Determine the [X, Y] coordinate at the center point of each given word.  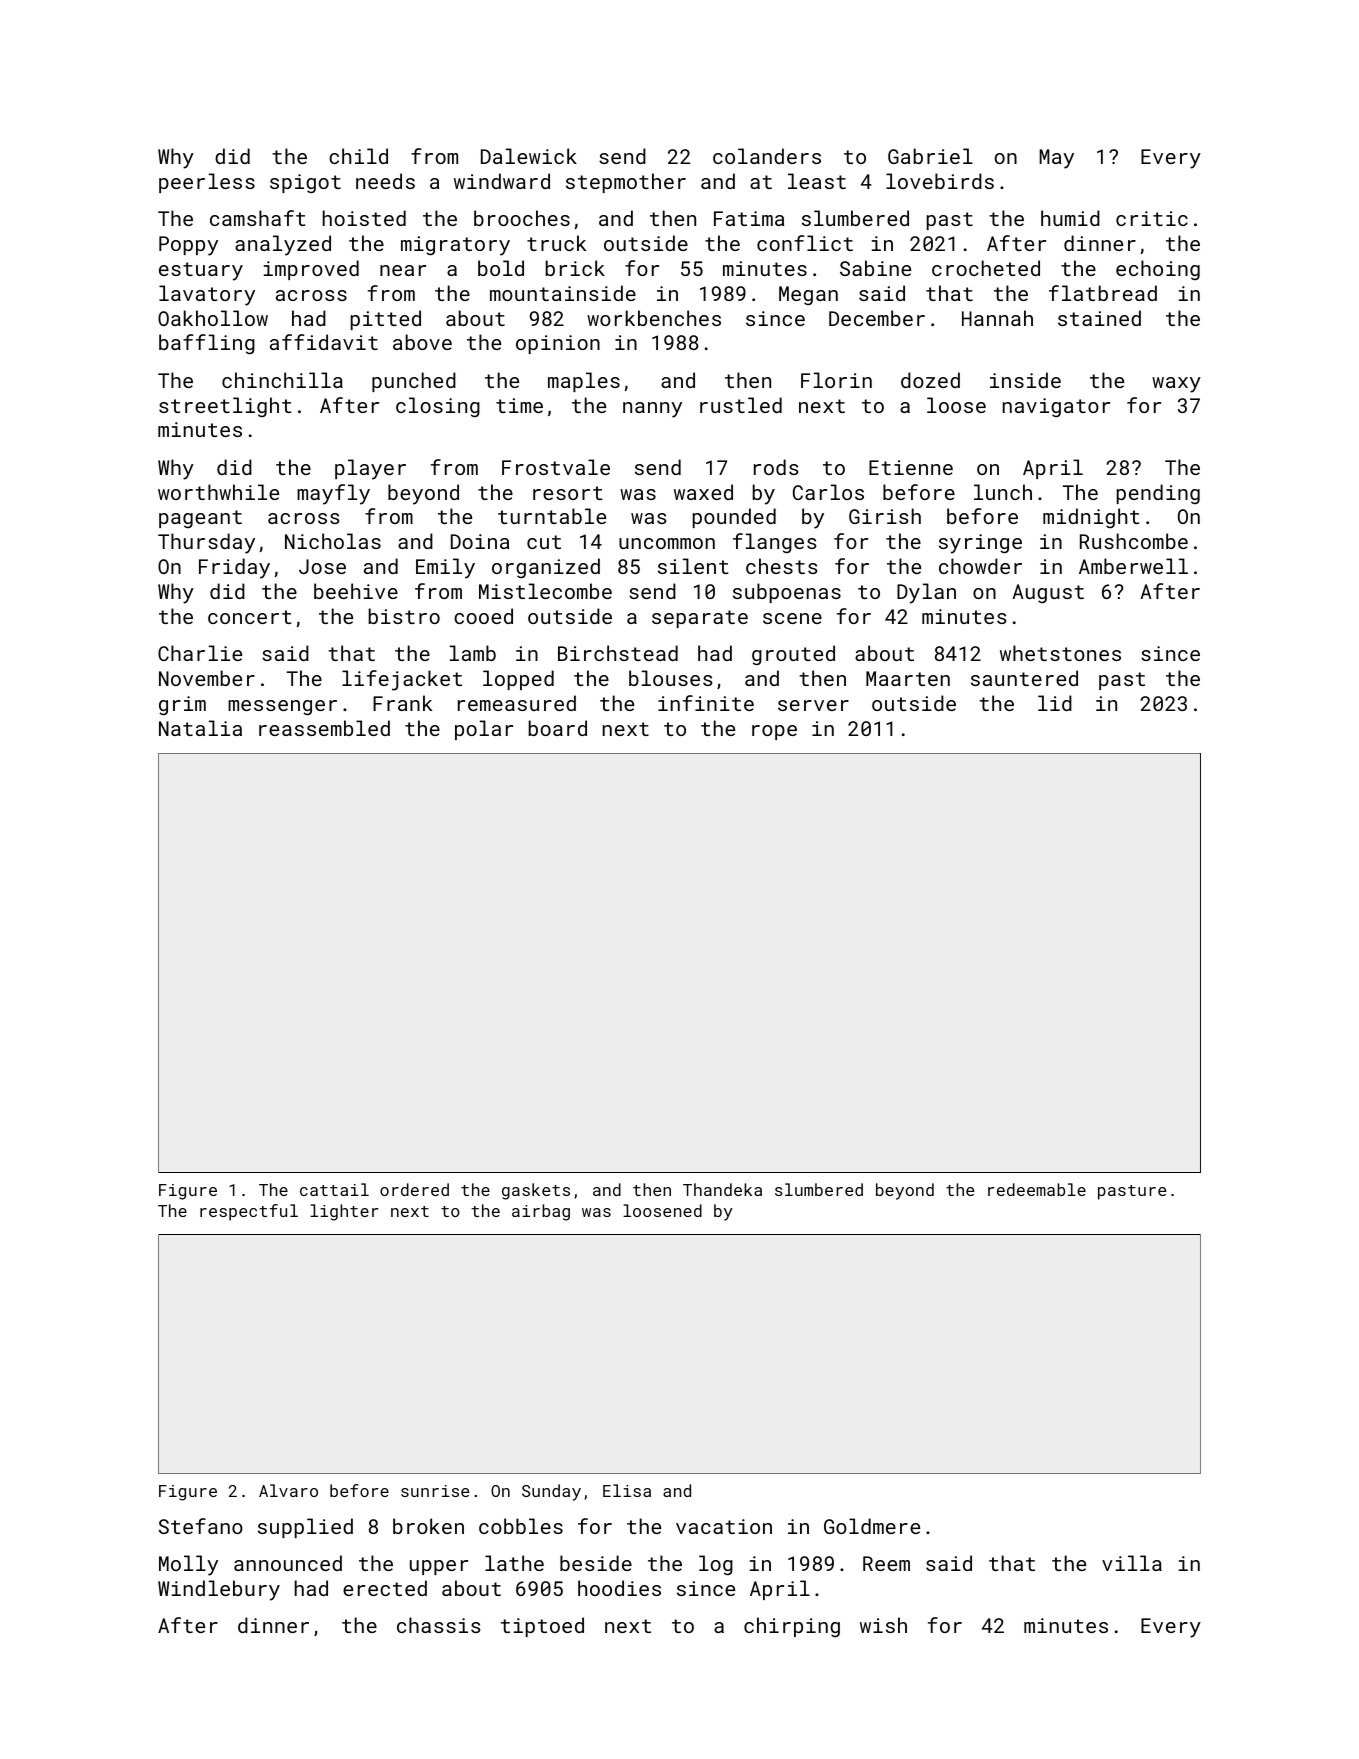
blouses [670, 678]
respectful [249, 1212]
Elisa [627, 1490]
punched [414, 382]
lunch [1003, 492]
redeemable [1037, 1189]
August [1048, 594]
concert [250, 617]
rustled [741, 405]
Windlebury [219, 1590]
